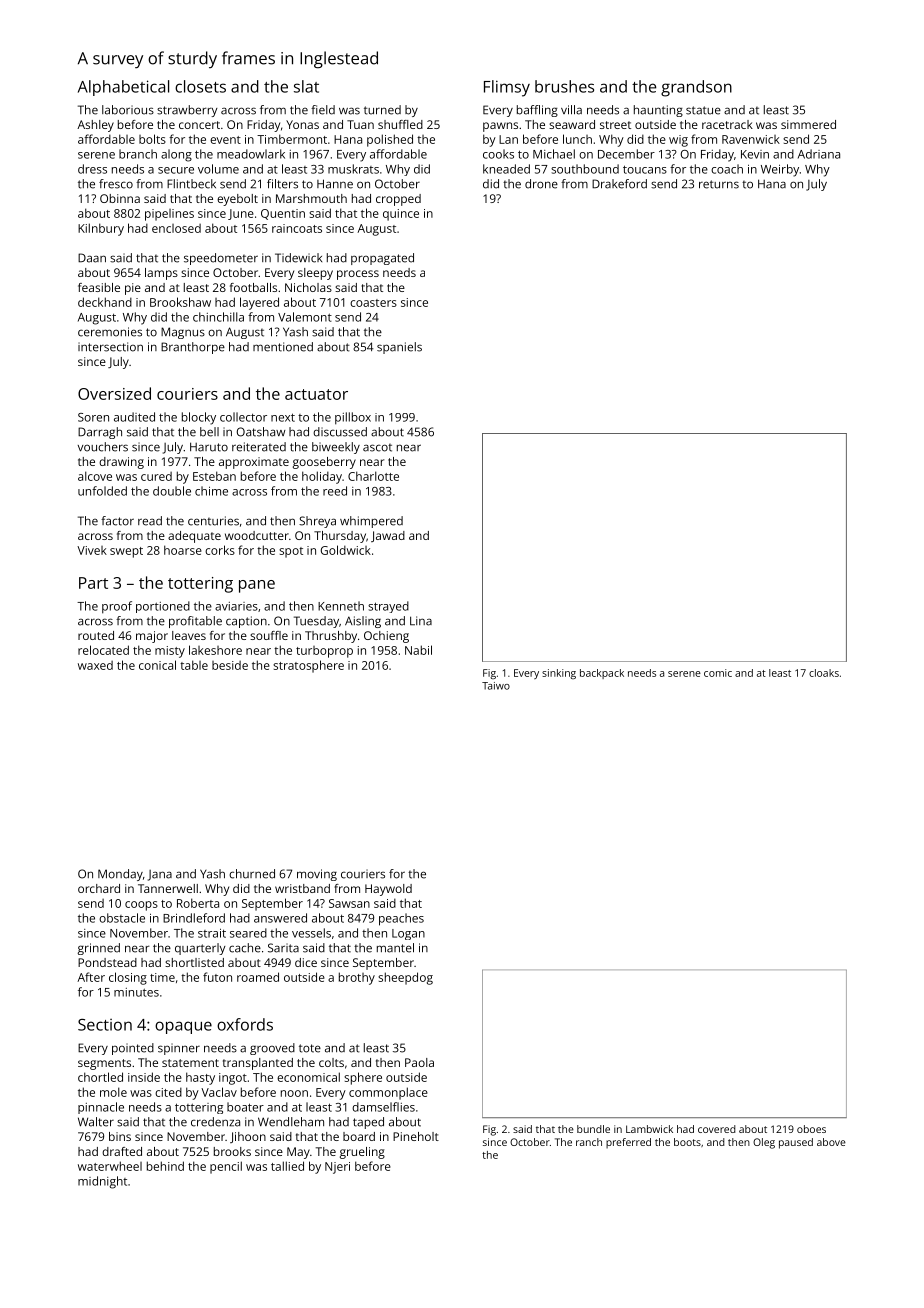 The width and height of the page is (924, 1308). I want to click on Flimsy, so click(507, 88).
